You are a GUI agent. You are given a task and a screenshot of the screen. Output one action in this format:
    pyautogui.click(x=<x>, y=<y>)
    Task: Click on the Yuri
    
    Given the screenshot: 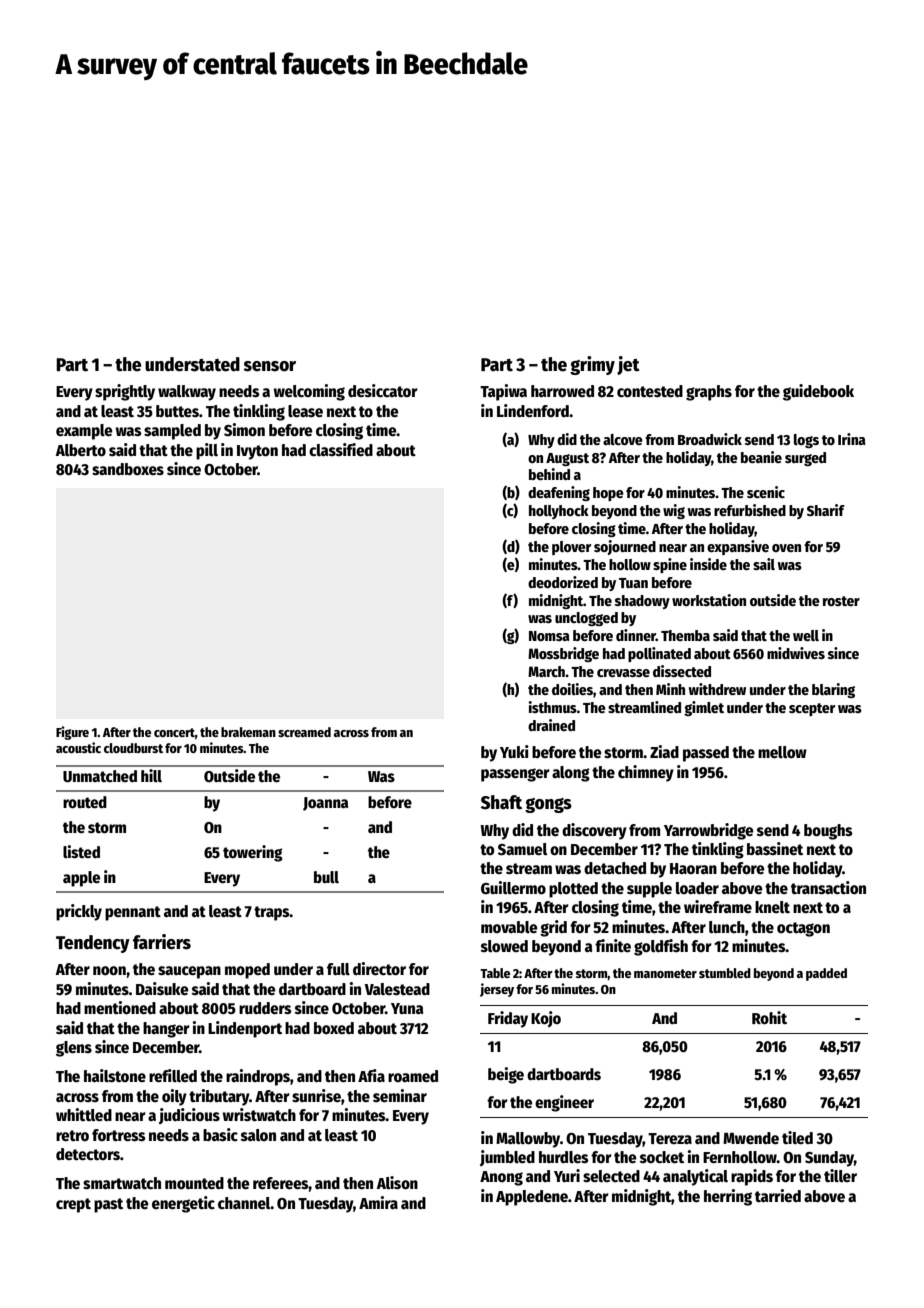 What is the action you would take?
    pyautogui.click(x=567, y=1175)
